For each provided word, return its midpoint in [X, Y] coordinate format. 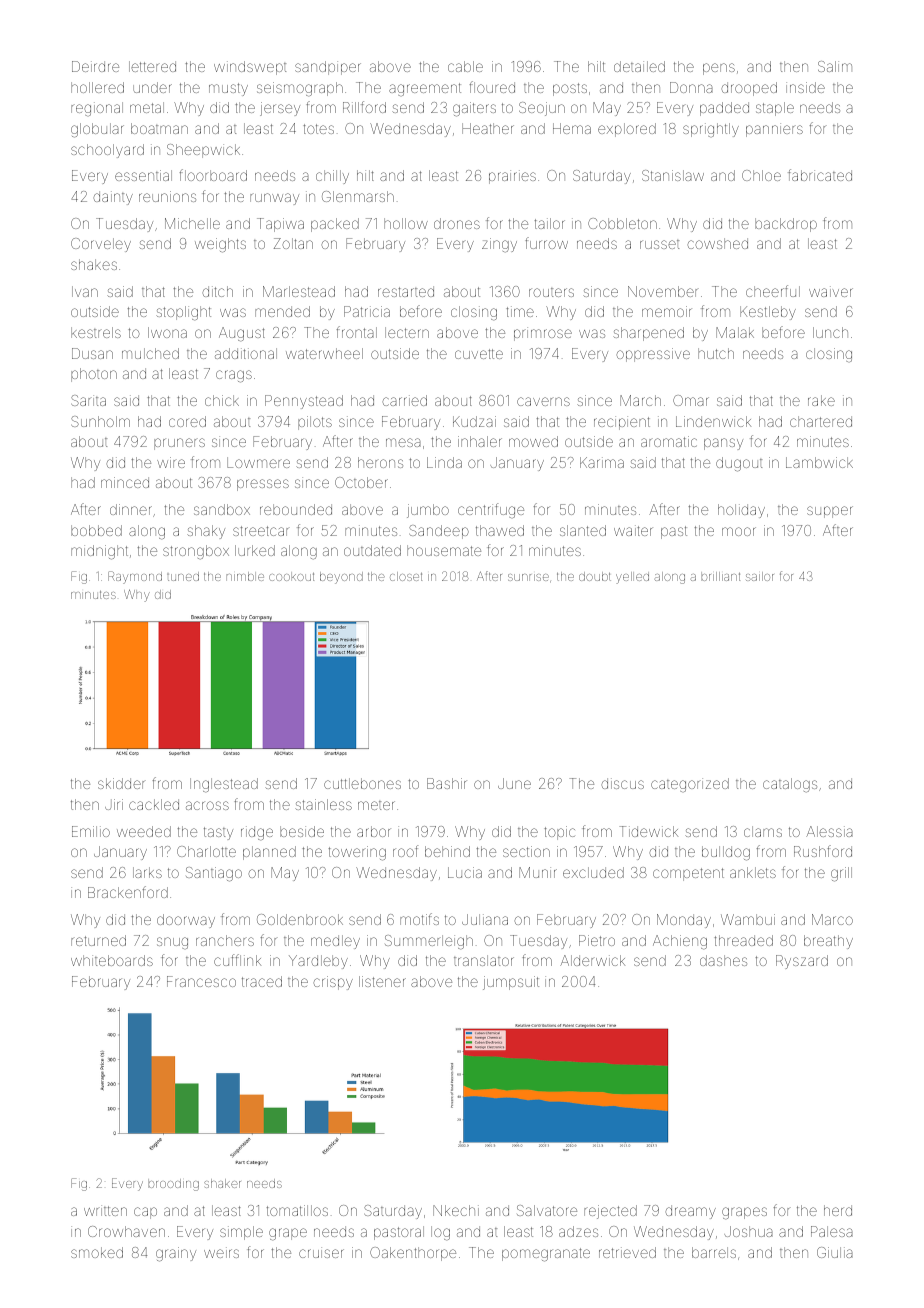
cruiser [321, 1252]
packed [335, 225]
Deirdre [95, 66]
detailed [639, 66]
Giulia [835, 1252]
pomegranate [546, 1255]
